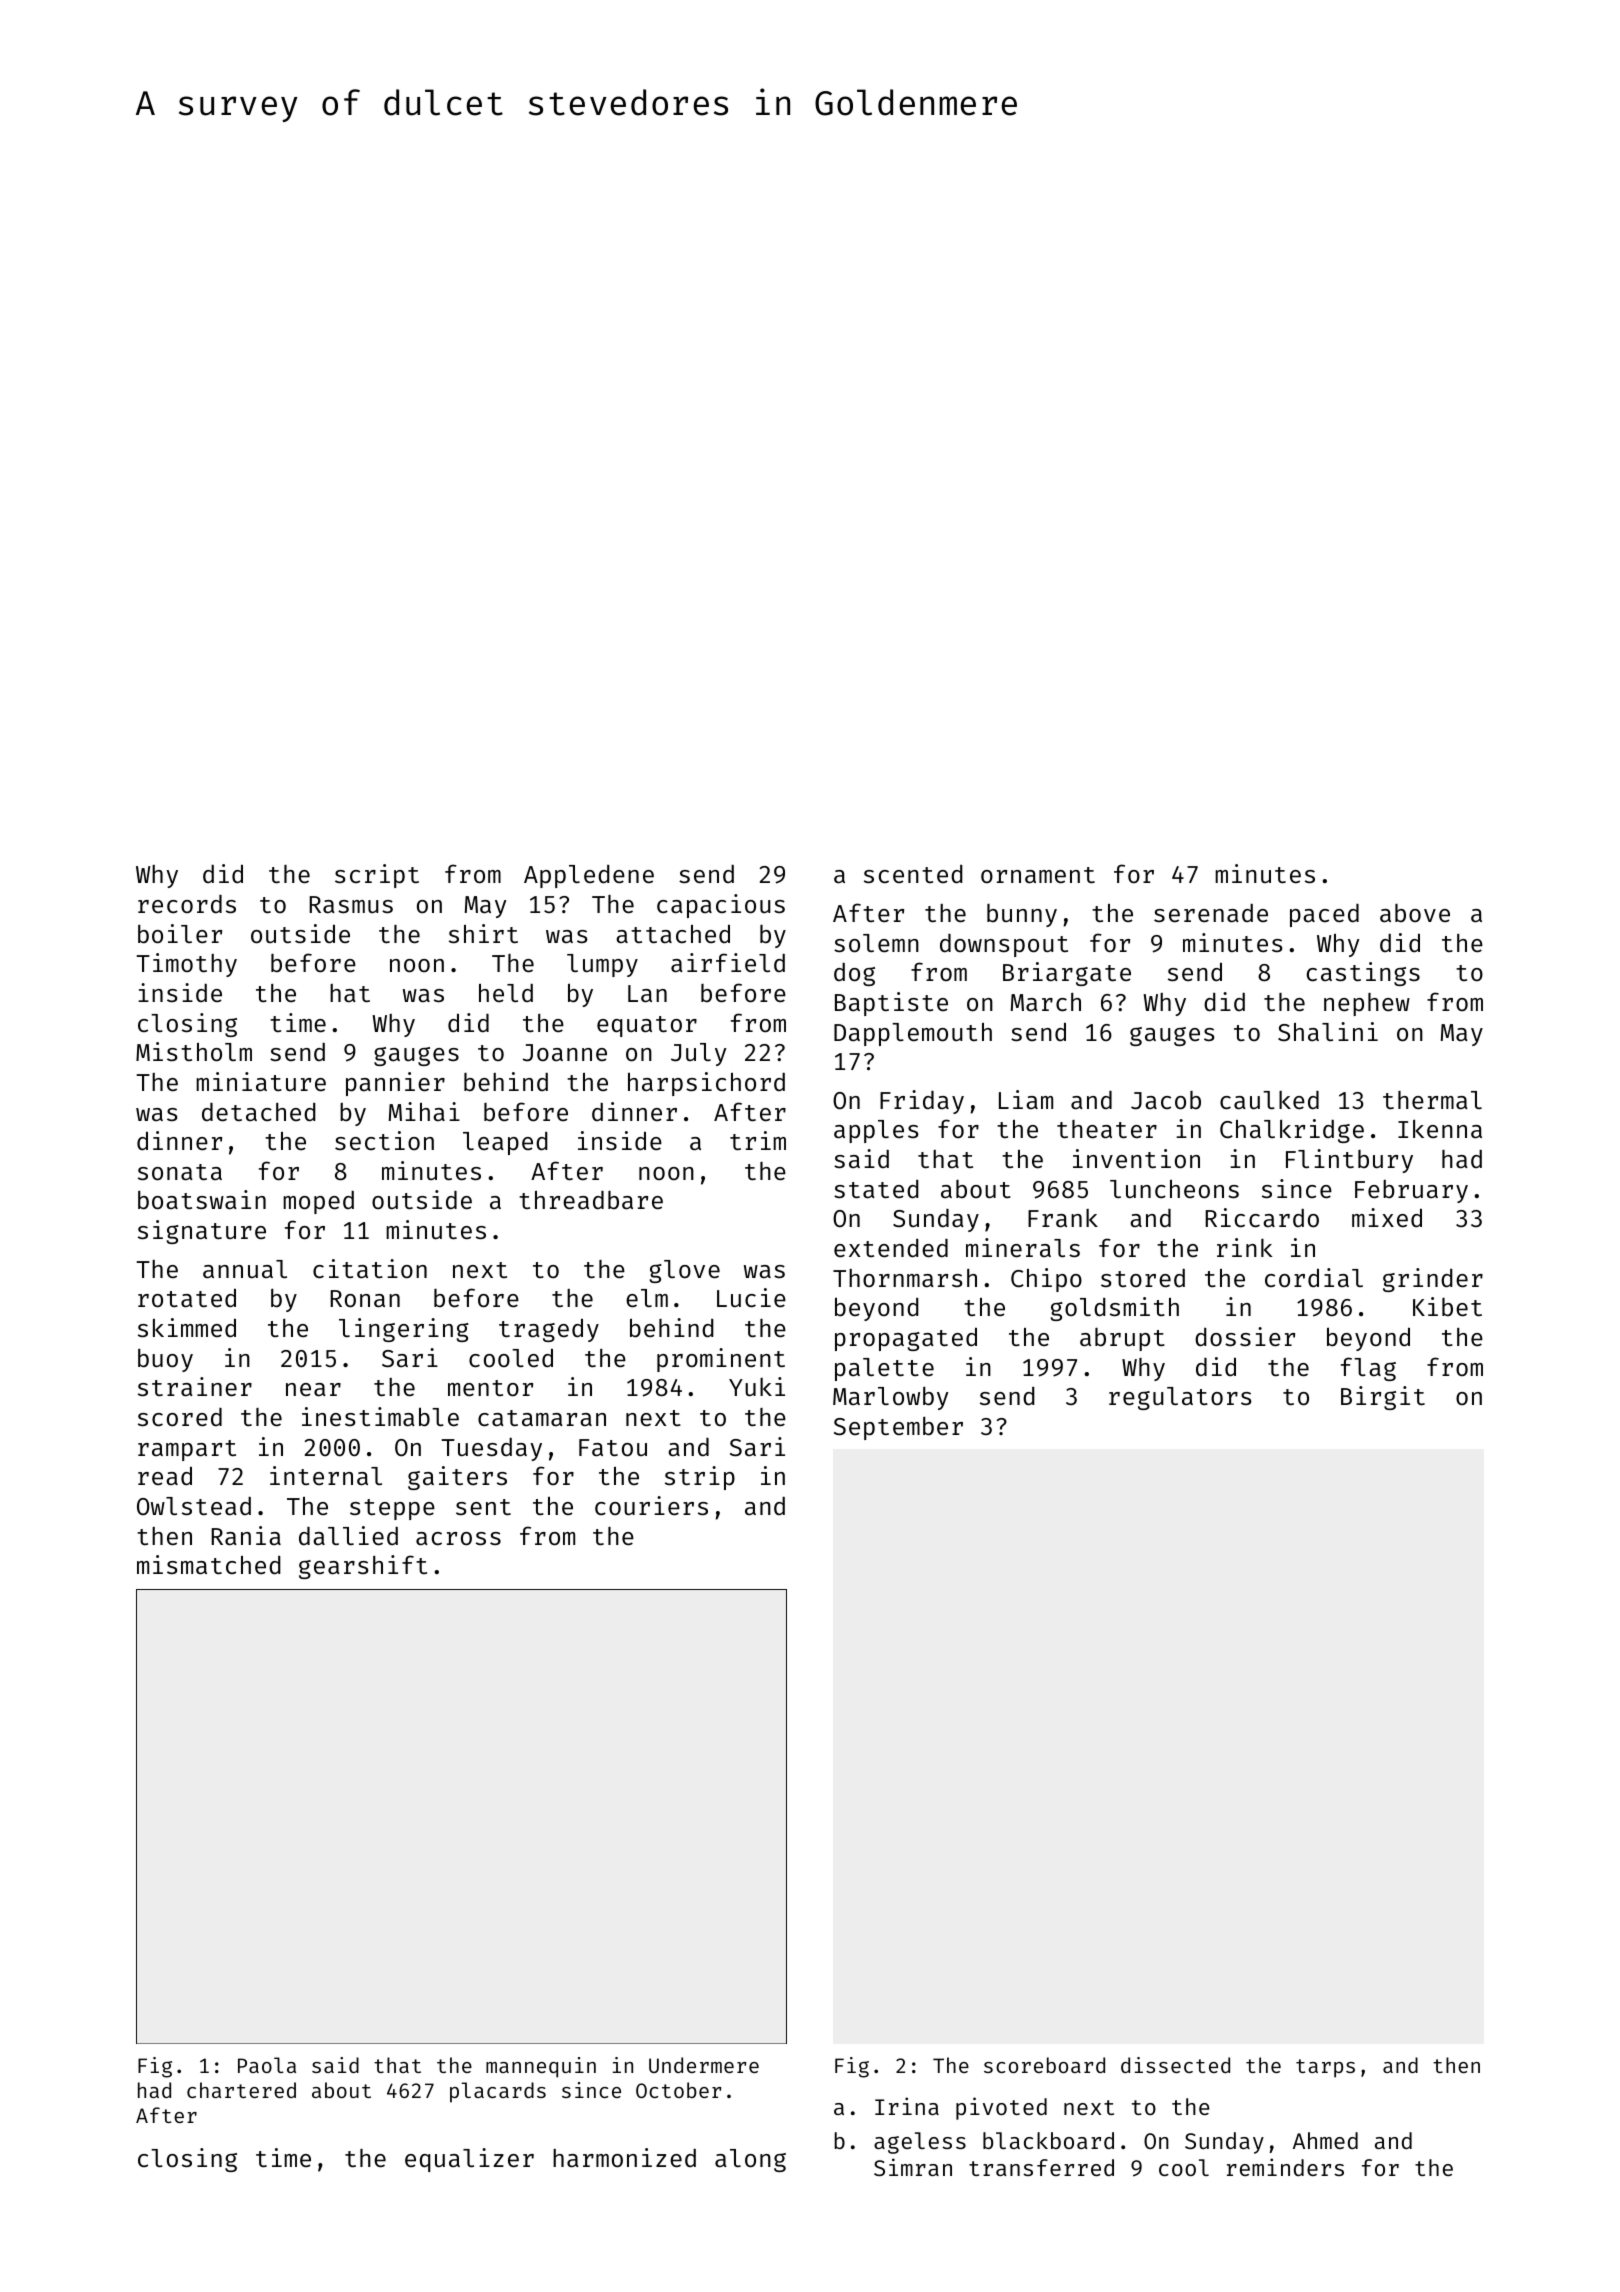  I want to click on tarps, so click(1325, 2068).
